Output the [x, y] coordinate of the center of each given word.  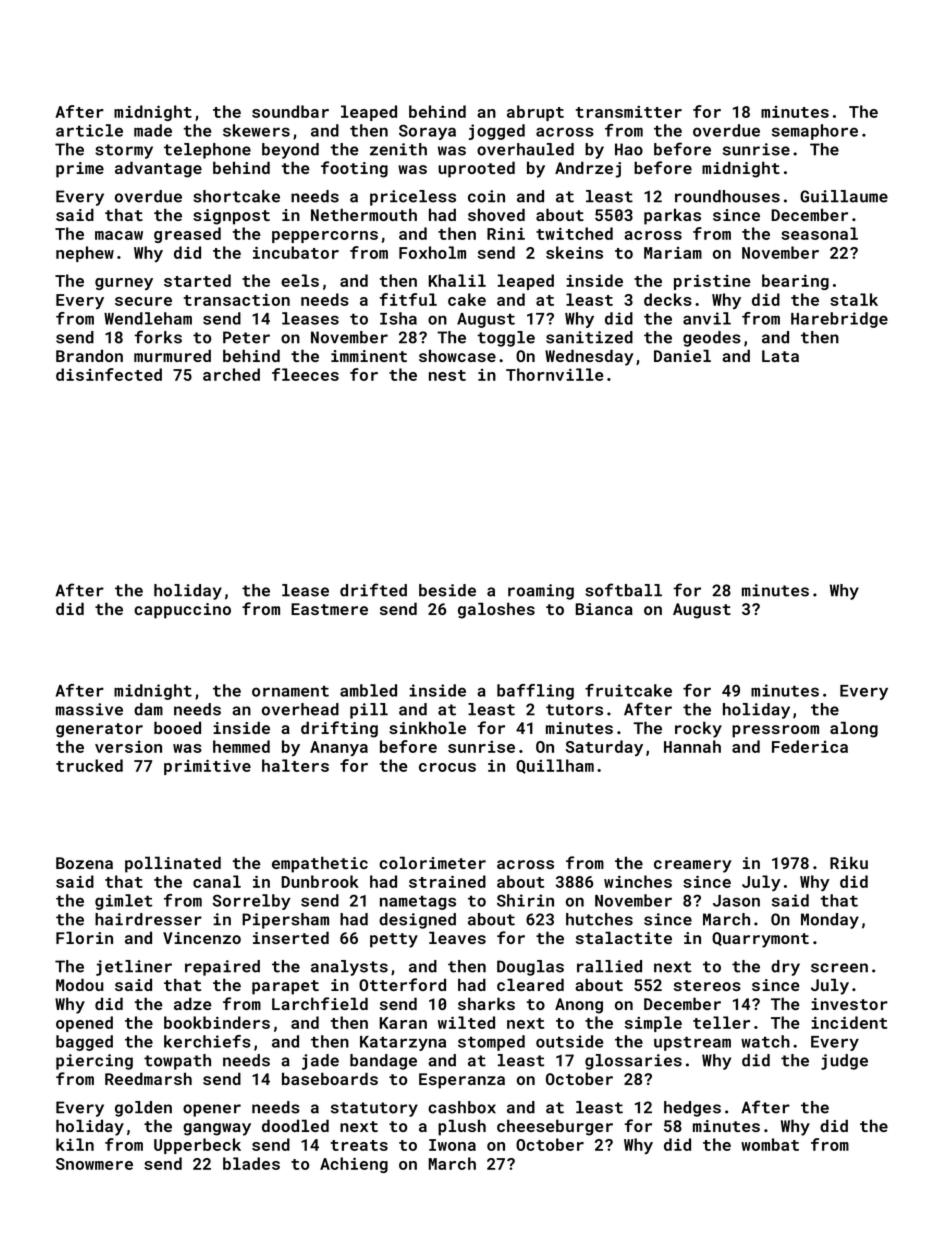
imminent [369, 356]
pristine [712, 282]
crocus [447, 767]
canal [217, 881]
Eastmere [329, 609]
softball [623, 590]
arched [231, 374]
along [854, 729]
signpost [231, 217]
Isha [398, 318]
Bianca [604, 609]
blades [251, 1163]
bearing [795, 282]
